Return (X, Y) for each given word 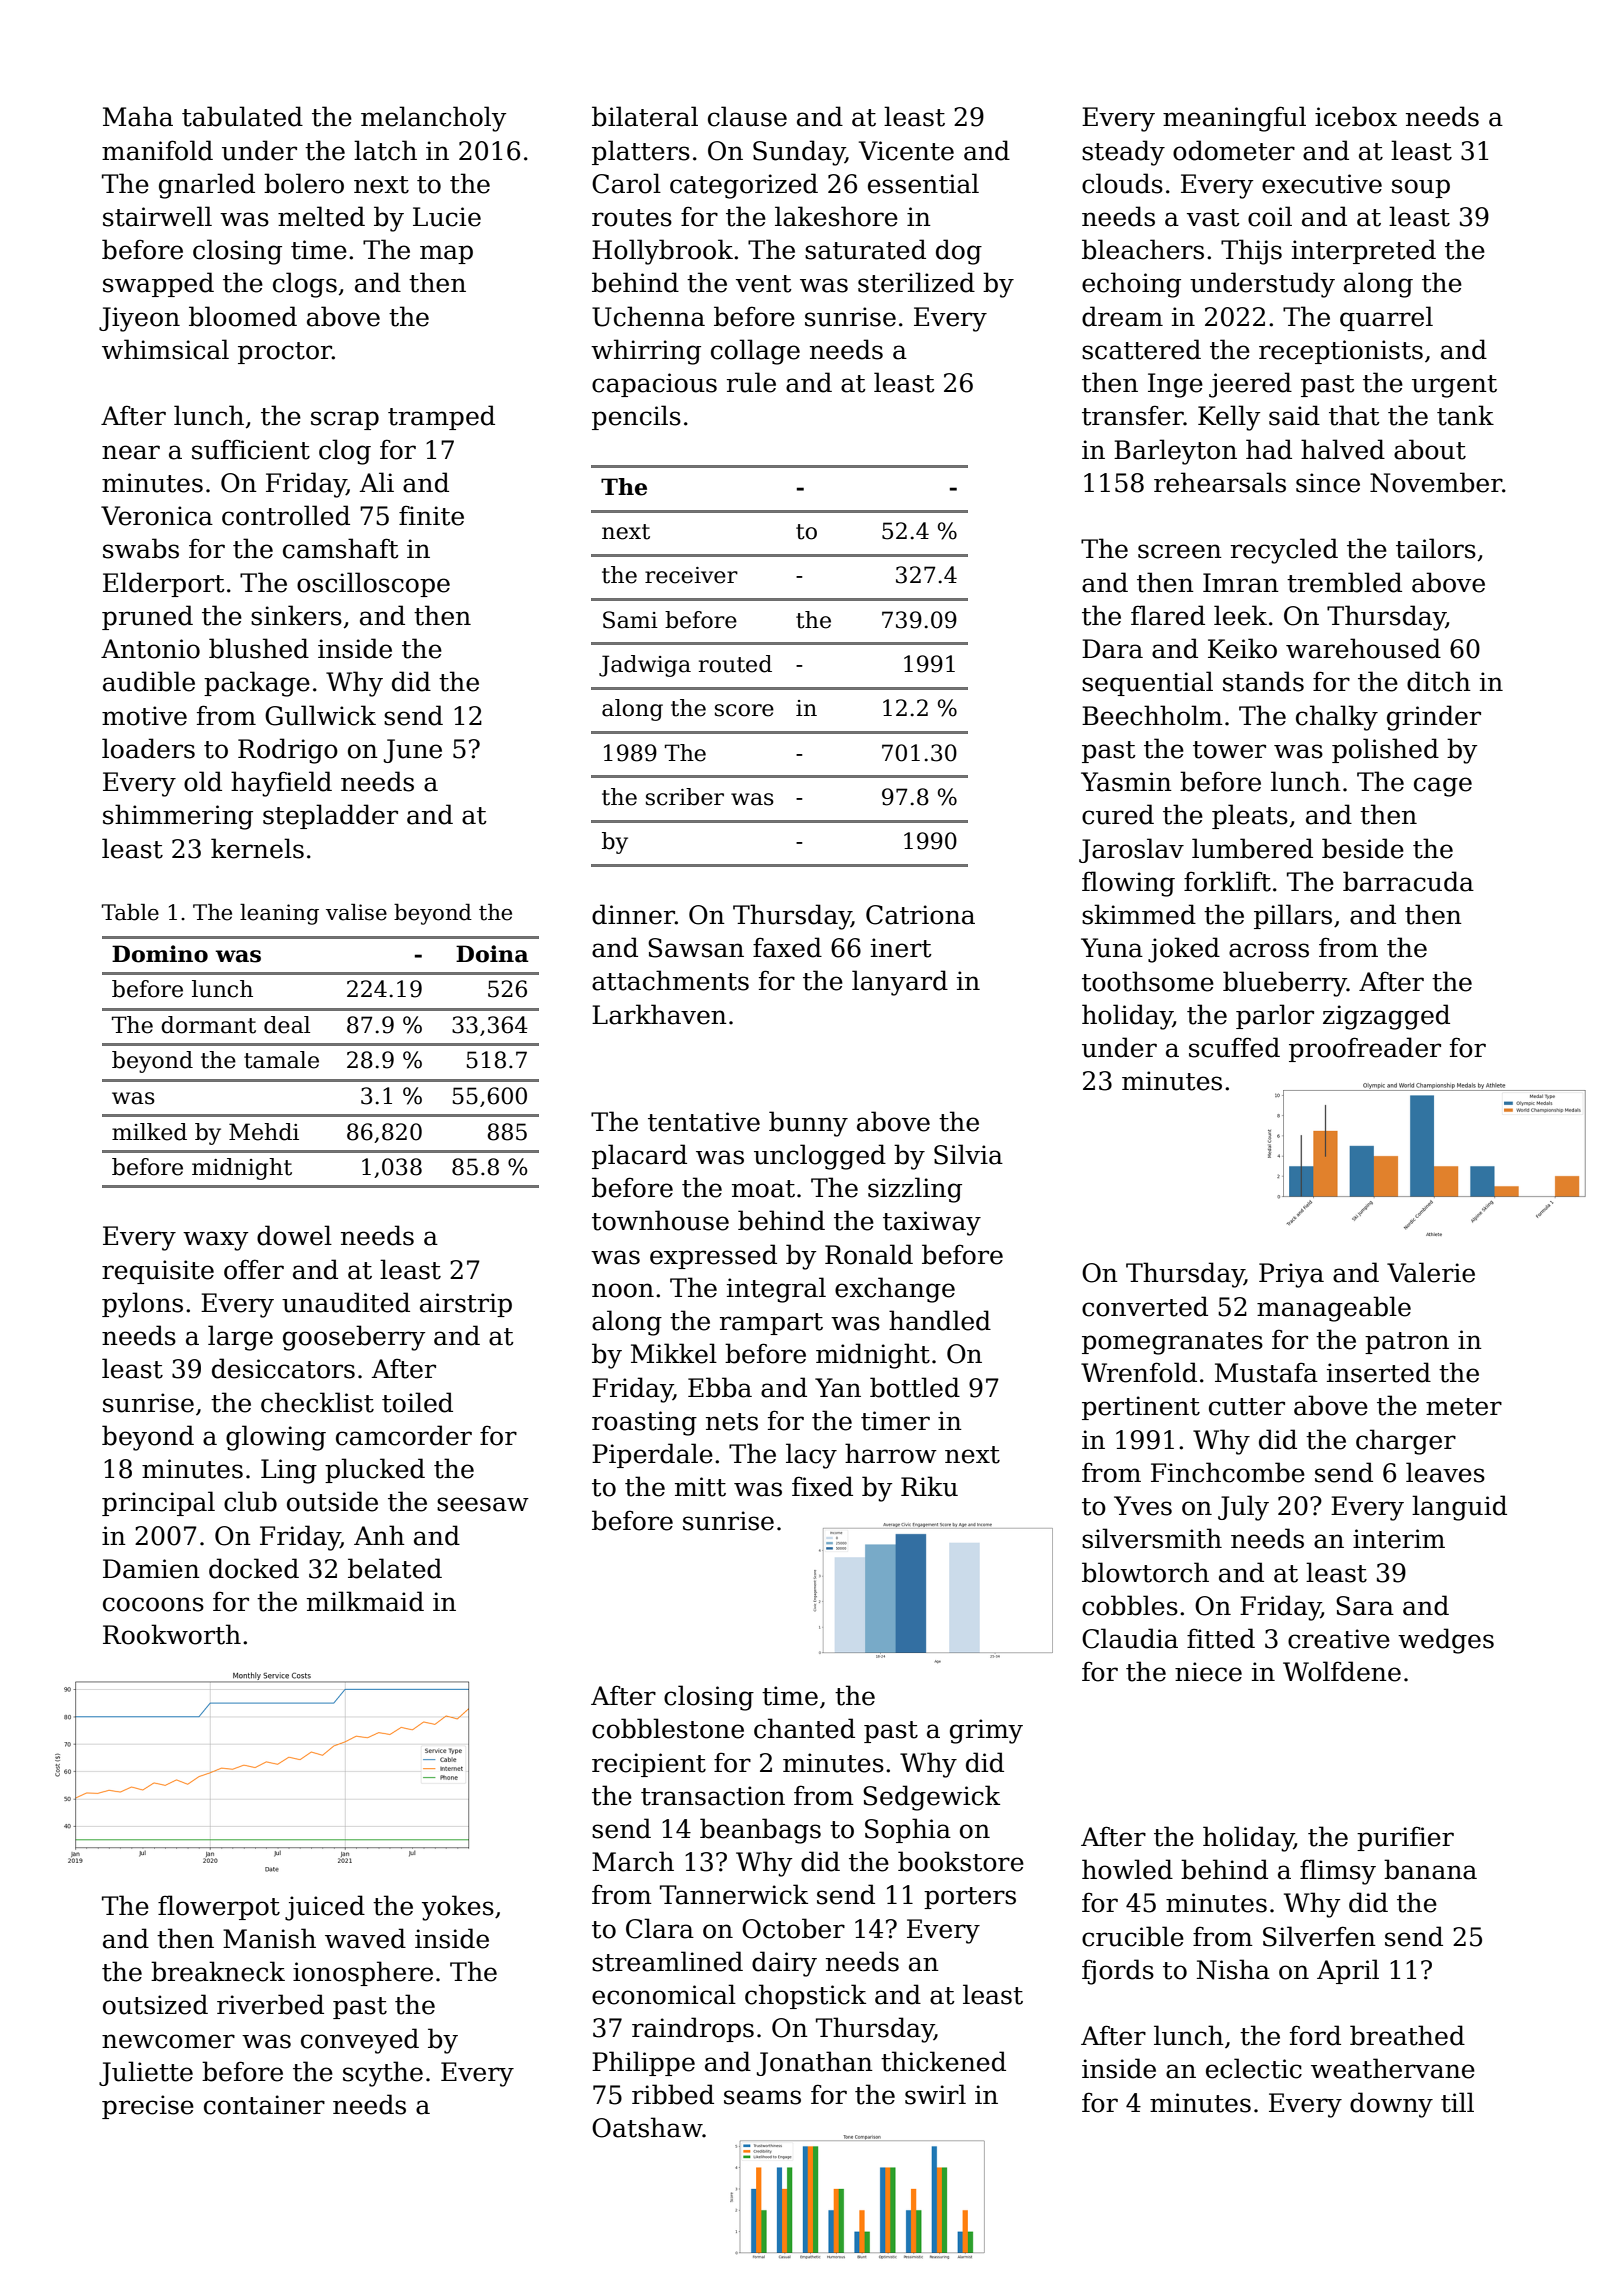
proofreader (1365, 1049)
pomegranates (1172, 1343)
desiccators (283, 1368)
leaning (279, 914)
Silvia (968, 1154)
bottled (915, 1387)
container (264, 2105)
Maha (138, 116)
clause (747, 116)
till (1457, 2102)
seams (762, 2097)
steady (1123, 153)
